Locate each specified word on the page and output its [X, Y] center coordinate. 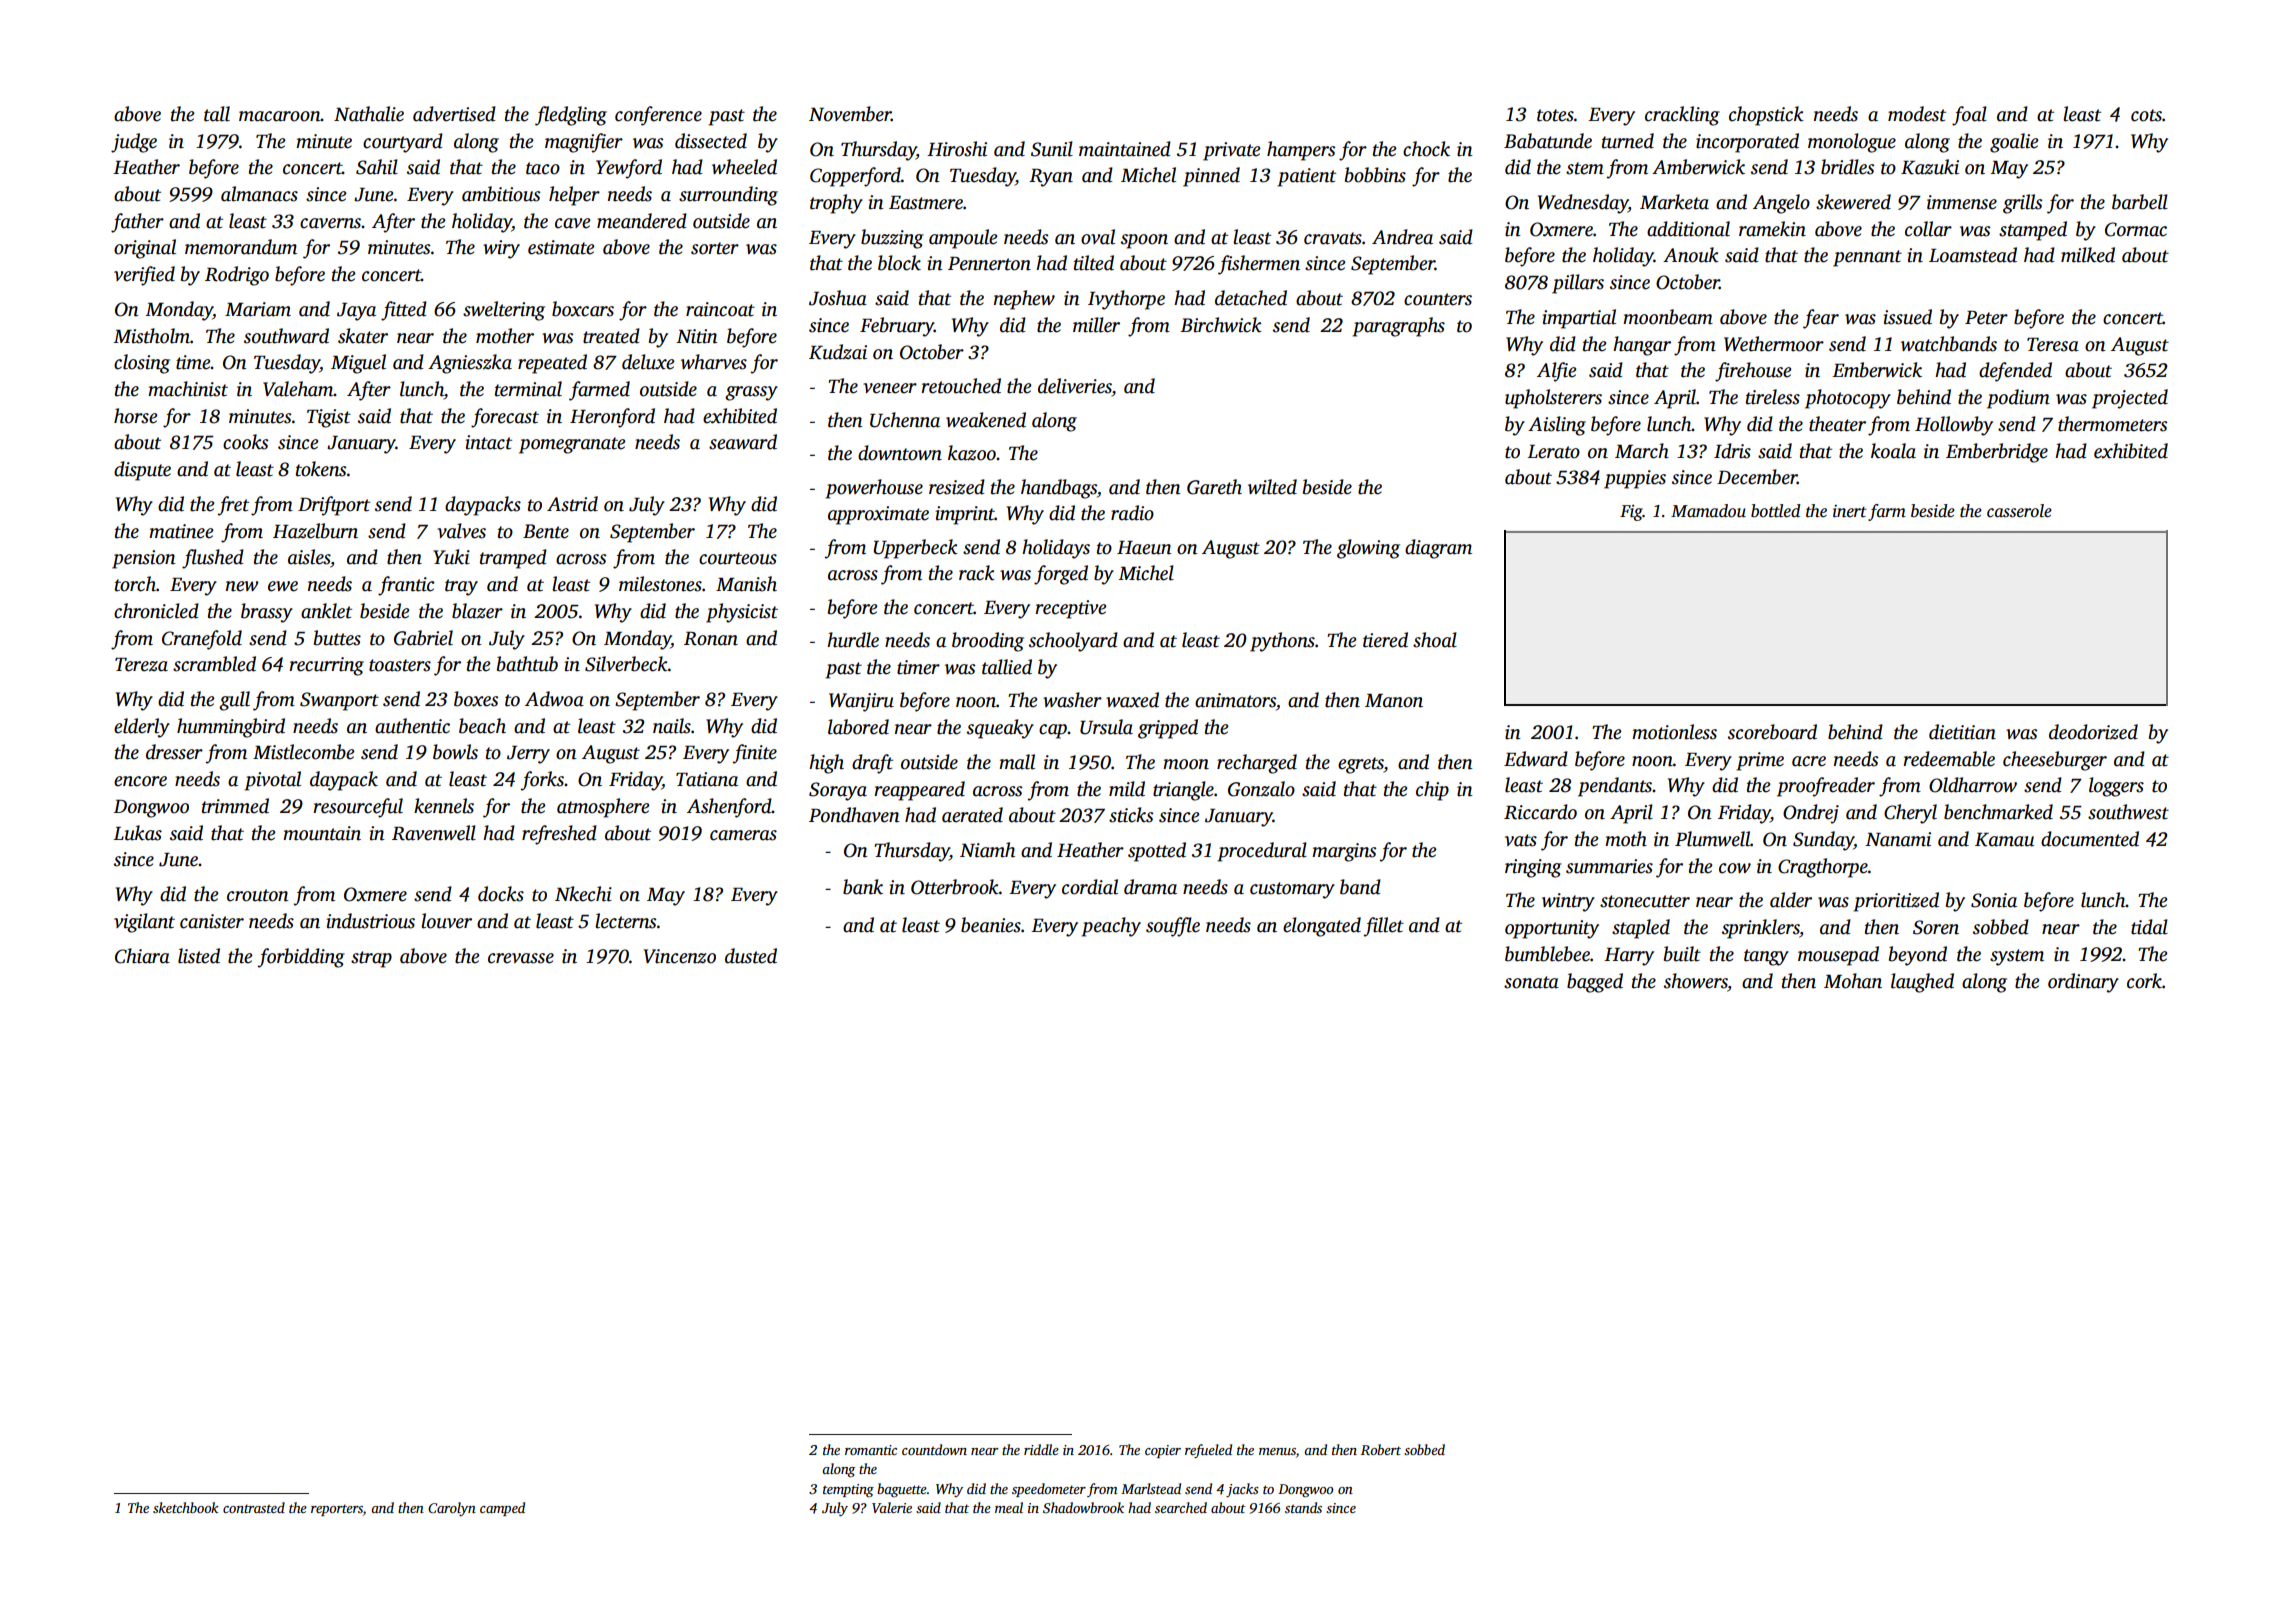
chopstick [1766, 116]
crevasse [521, 958]
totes [1555, 115]
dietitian [1962, 732]
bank [863, 887]
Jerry [528, 755]
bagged [1595, 983]
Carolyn [452, 1509]
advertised [454, 114]
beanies [991, 925]
